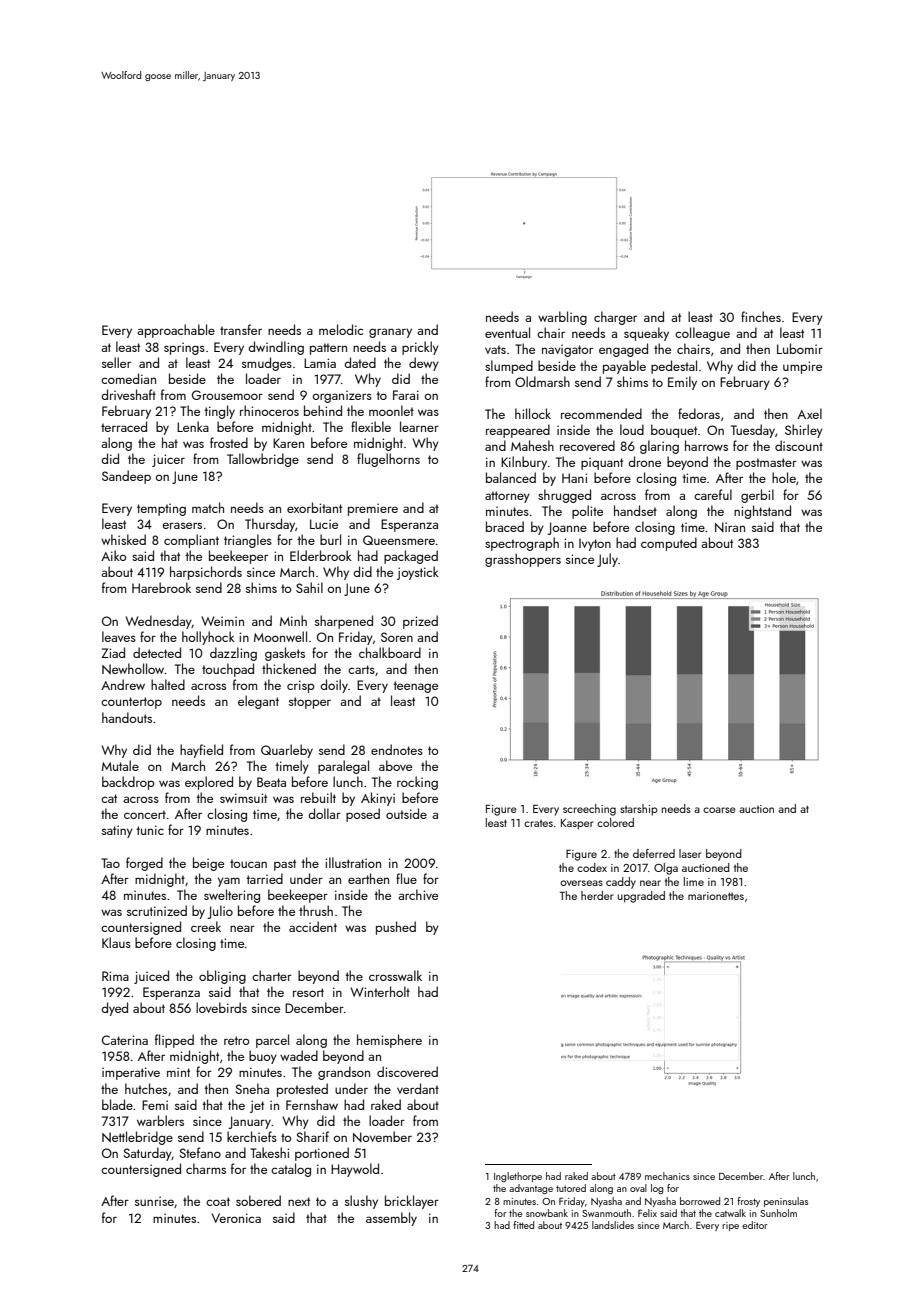  What do you see at coordinates (342, 396) in the screenshot?
I see `organizers` at bounding box center [342, 396].
